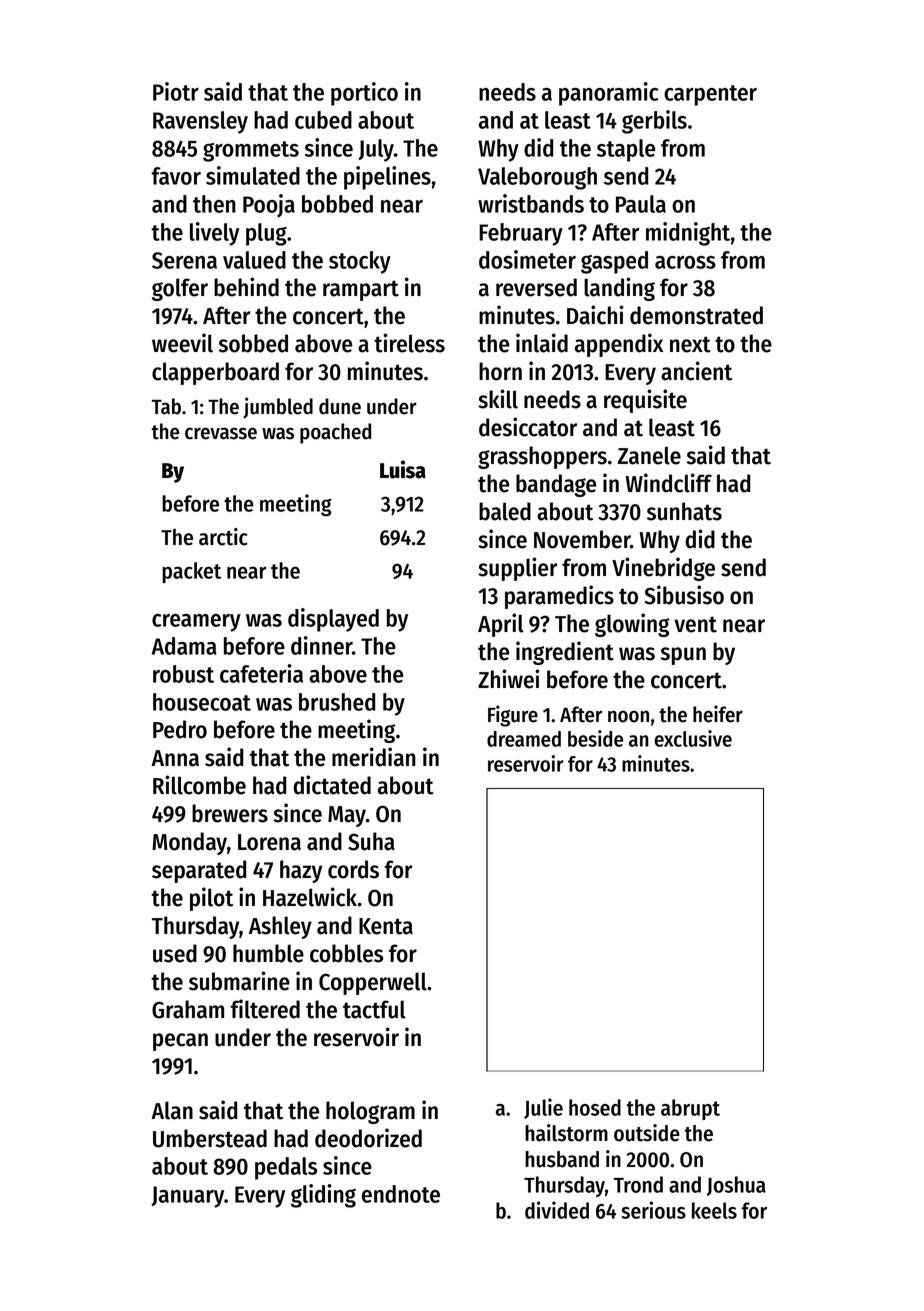  I want to click on Piotr, so click(176, 91).
